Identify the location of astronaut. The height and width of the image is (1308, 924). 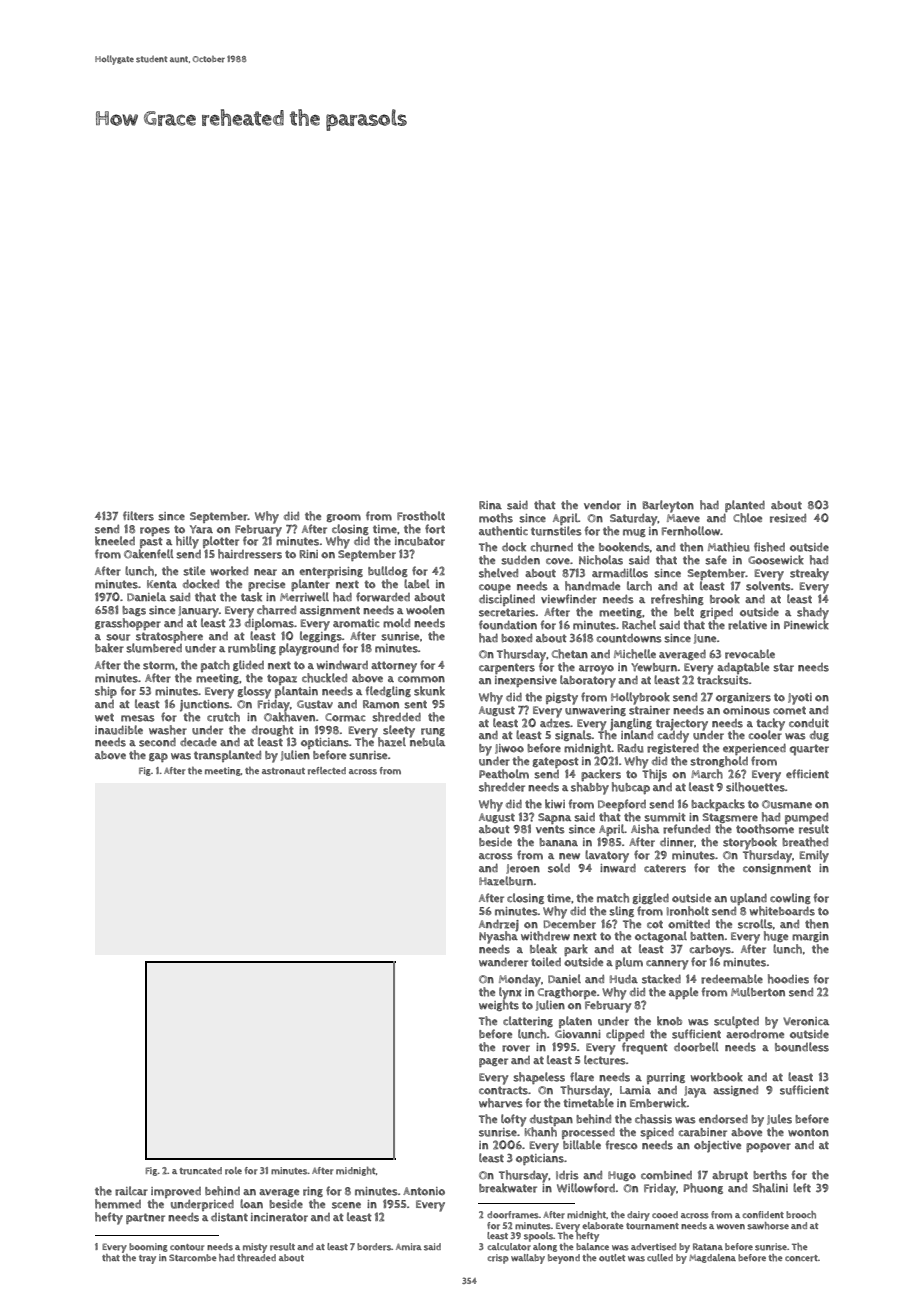
(283, 771).
